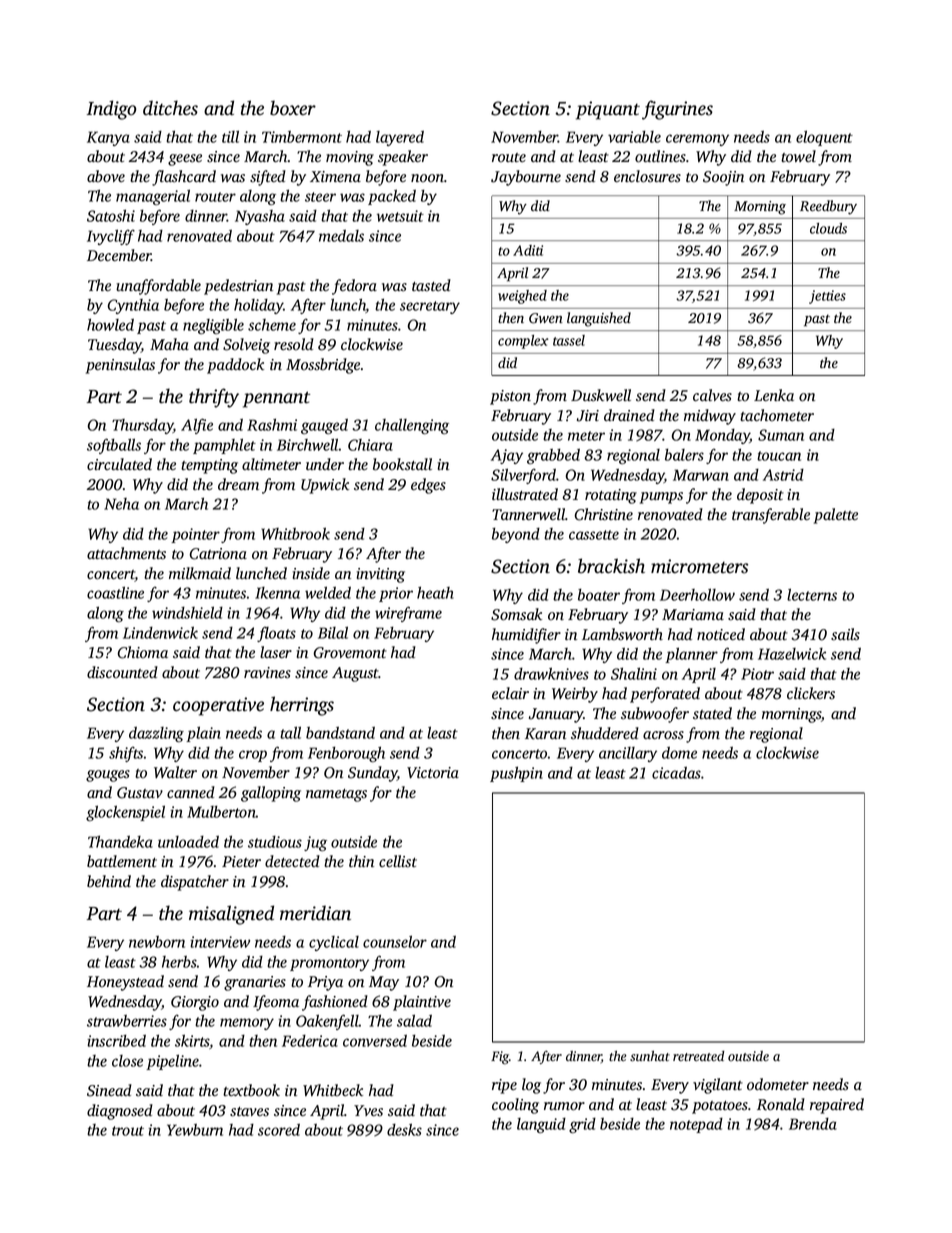 The height and width of the image is (1233, 952). I want to click on close, so click(127, 1061).
